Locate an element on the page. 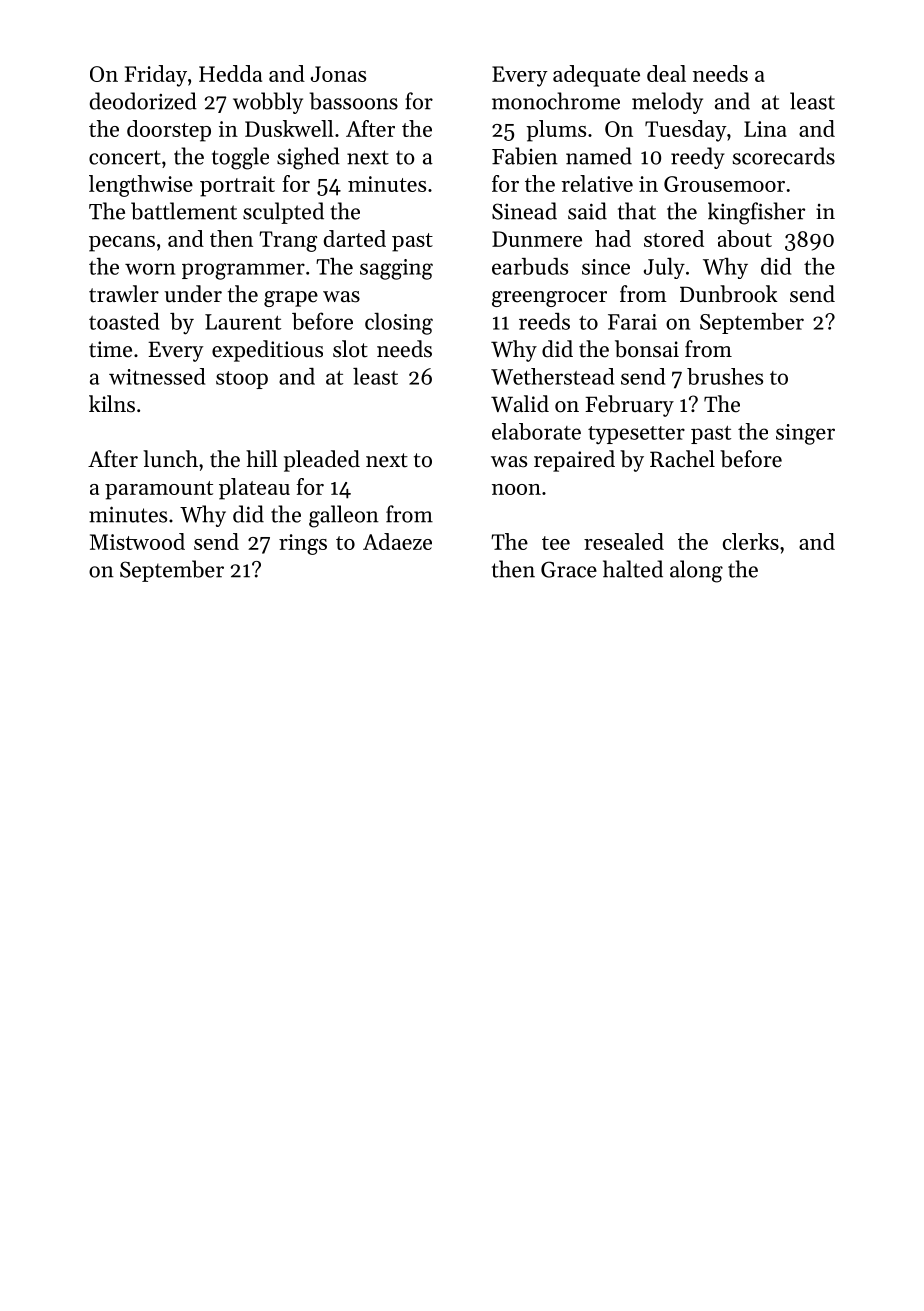 Image resolution: width=924 pixels, height=1311 pixels. clerks is located at coordinates (751, 541).
